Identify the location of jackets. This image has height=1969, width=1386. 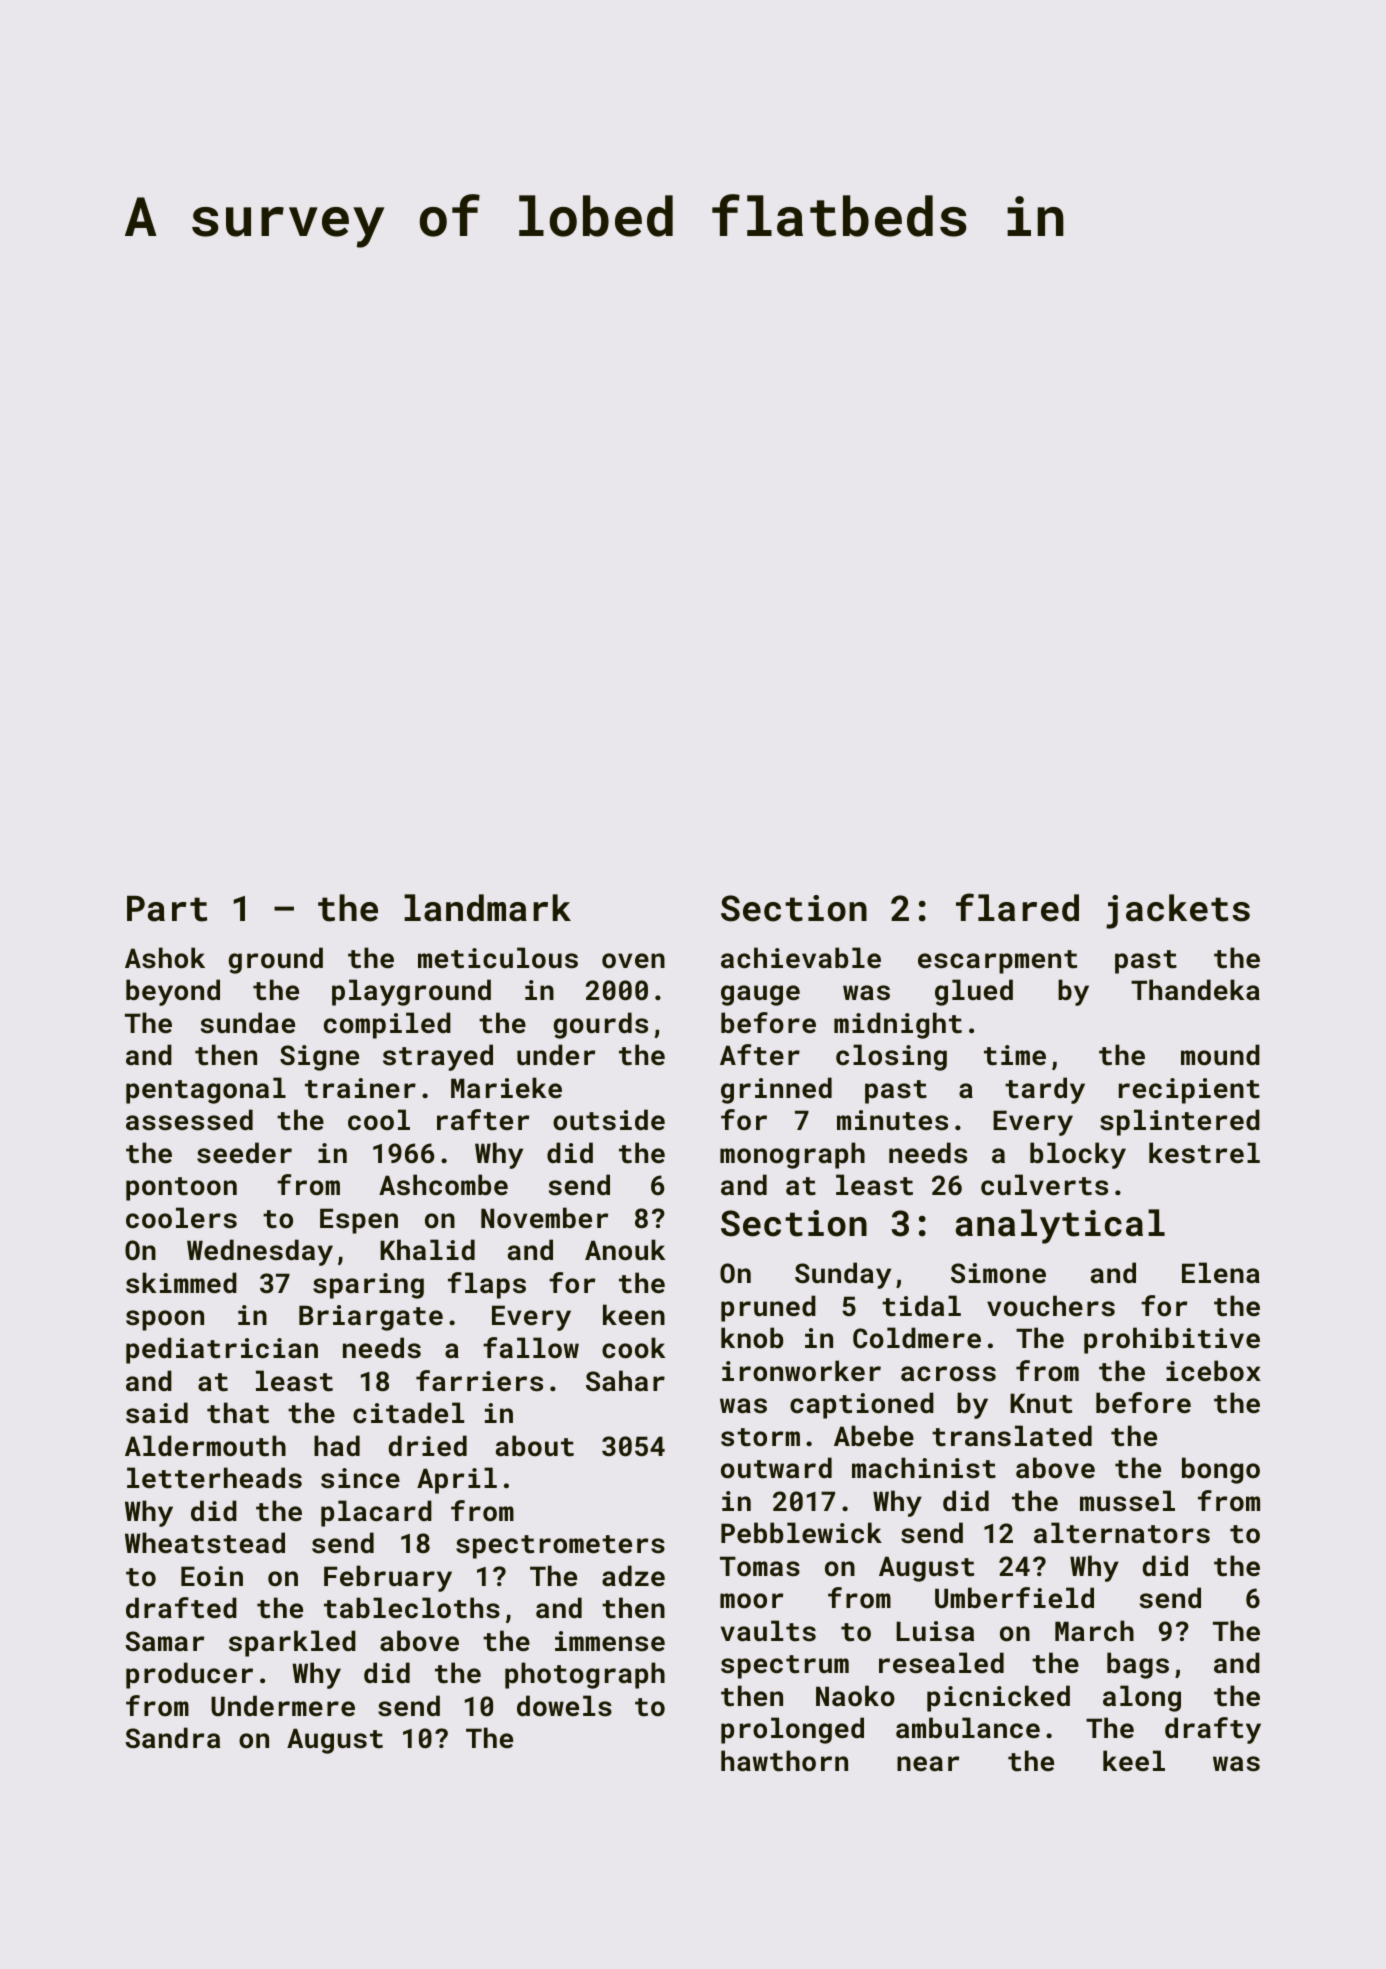
(1178, 911).
